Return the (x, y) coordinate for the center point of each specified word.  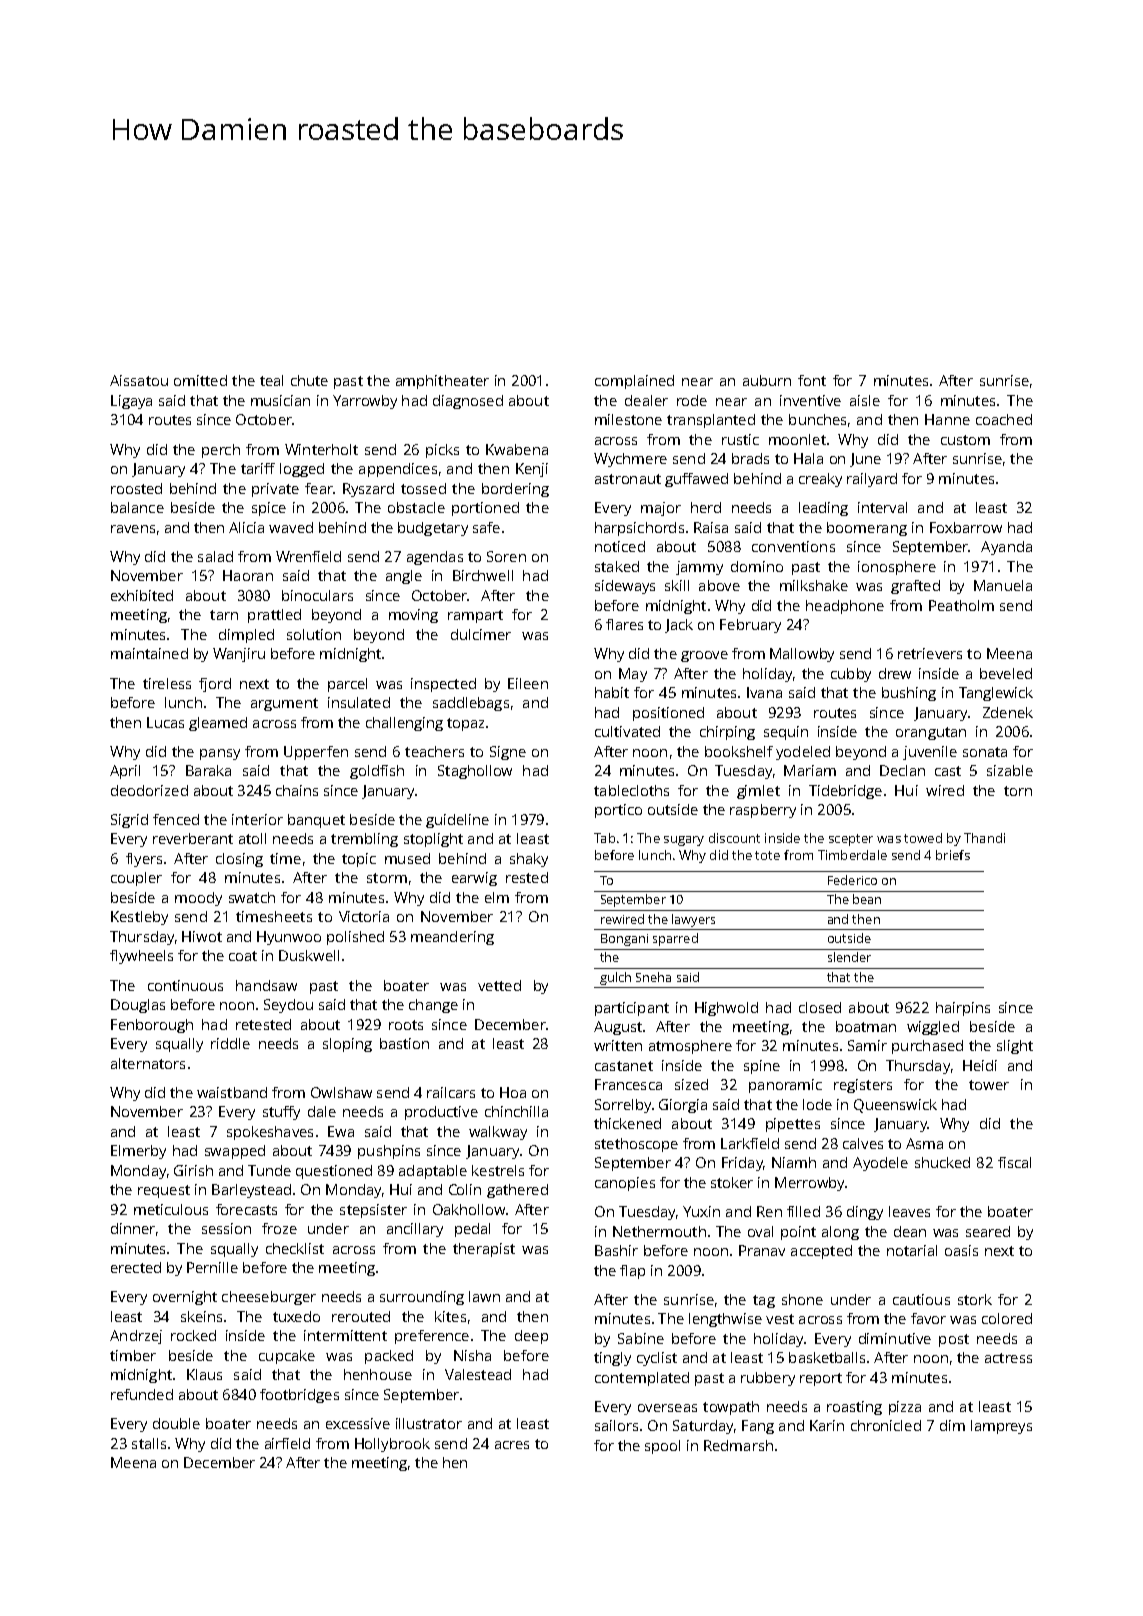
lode (817, 1104)
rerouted (361, 1316)
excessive (358, 1423)
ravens (133, 529)
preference (432, 1337)
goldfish (377, 772)
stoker (732, 1182)
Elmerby (138, 1152)
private (275, 490)
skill (677, 585)
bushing (909, 694)
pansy (220, 754)
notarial (912, 1250)
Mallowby (802, 655)
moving (413, 616)
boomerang (867, 529)
